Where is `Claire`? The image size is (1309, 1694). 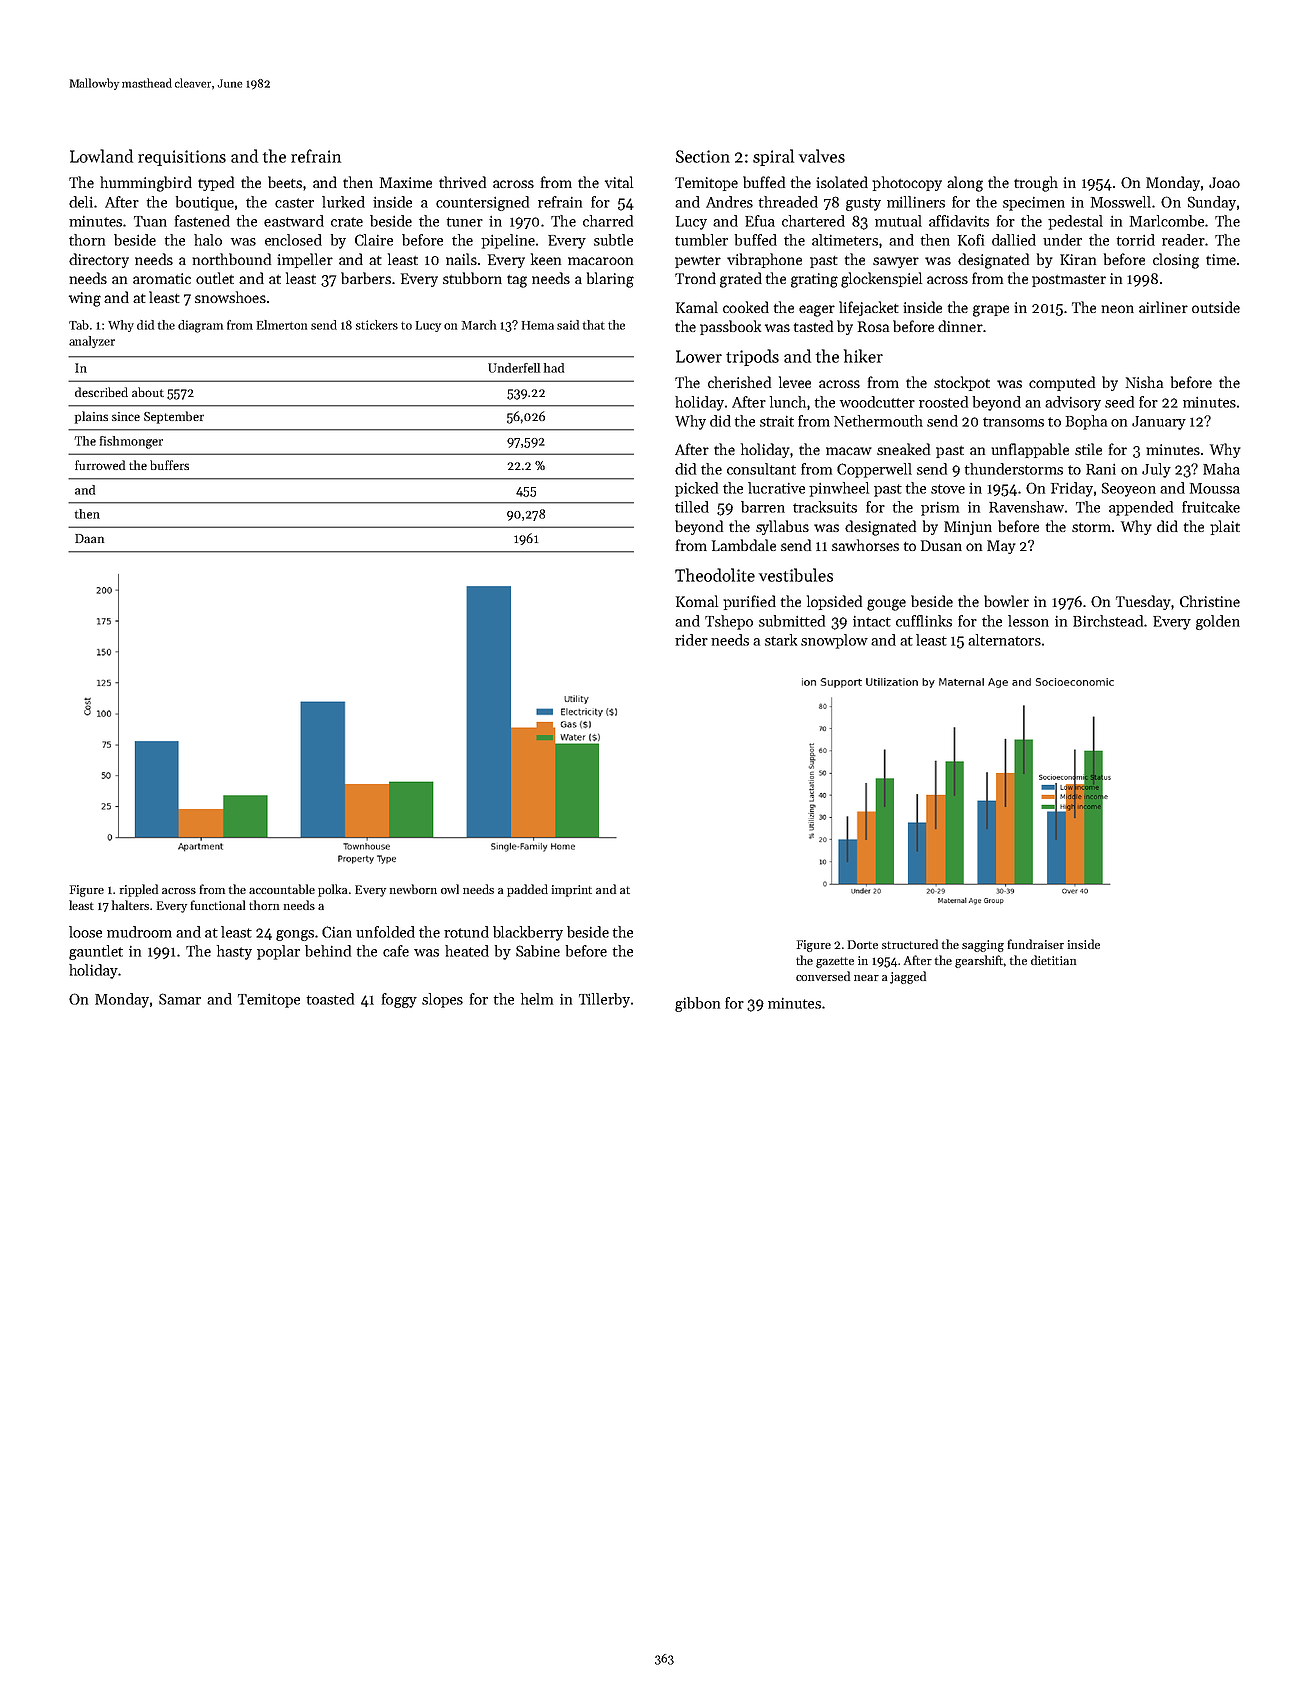 Claire is located at coordinates (374, 240).
